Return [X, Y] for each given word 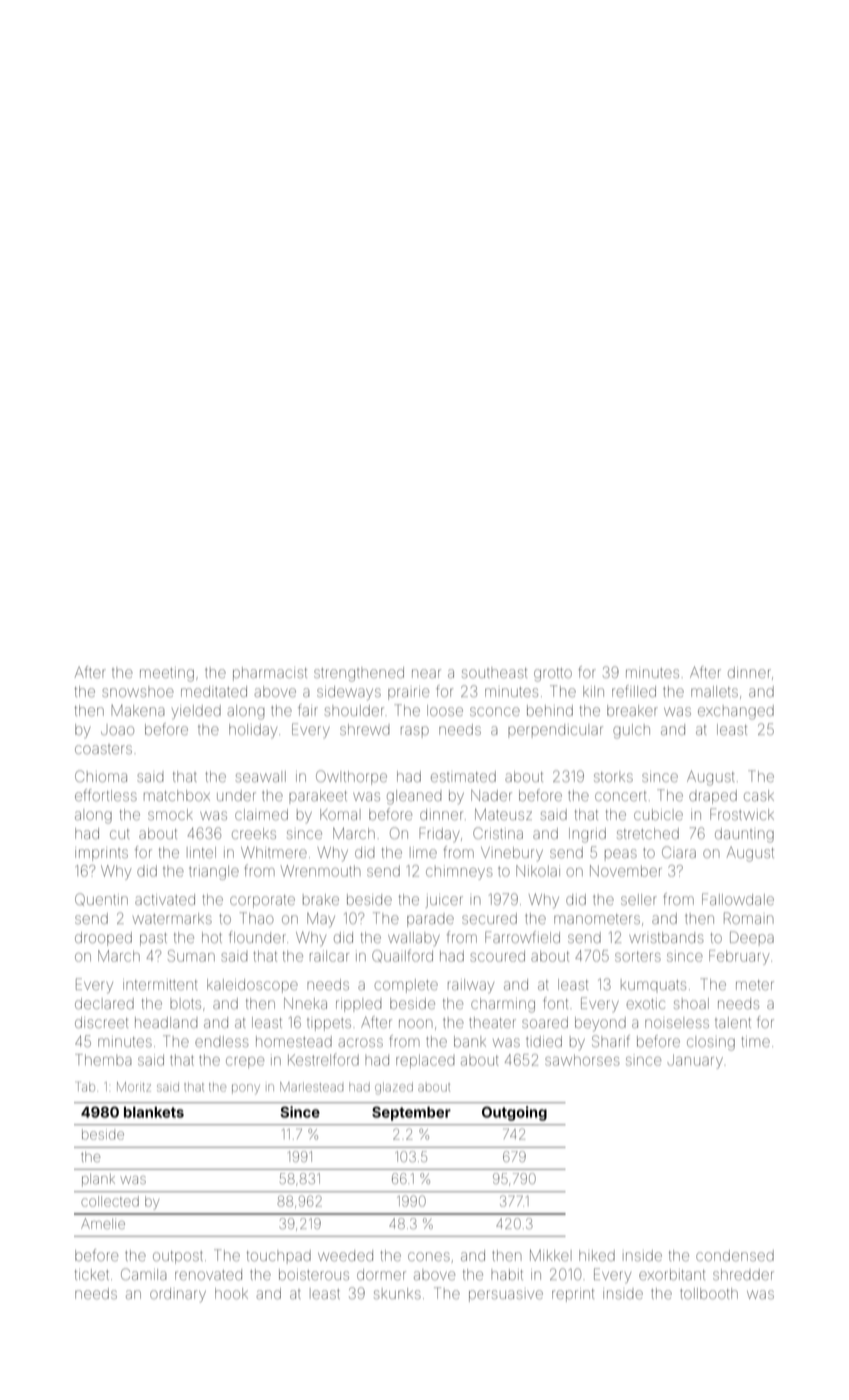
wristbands [666, 937]
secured [489, 918]
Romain [748, 918]
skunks [397, 1293]
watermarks [172, 918]
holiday [253, 731]
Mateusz [503, 814]
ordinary [178, 1295]
